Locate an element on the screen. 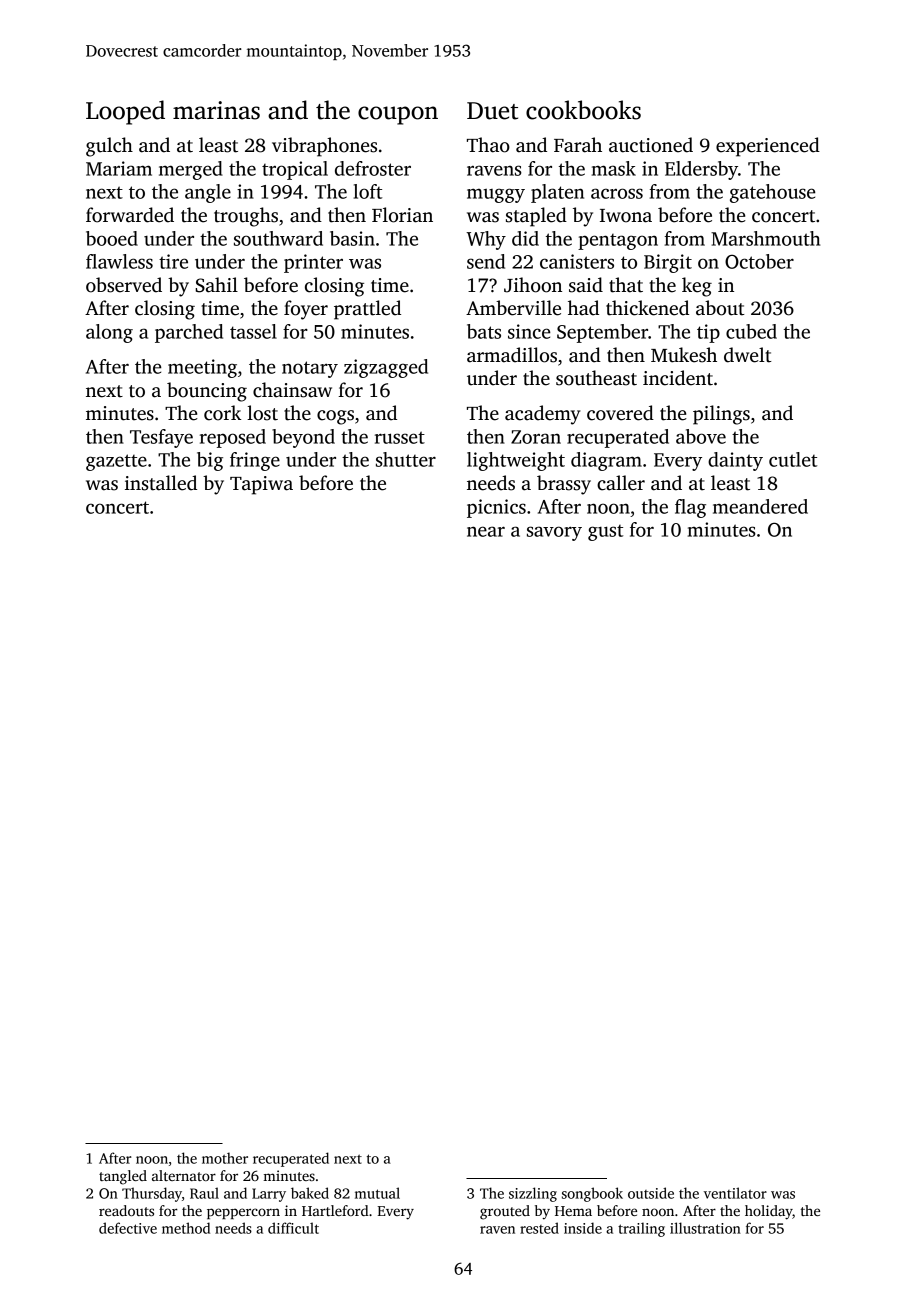 The image size is (908, 1316). coupon is located at coordinates (398, 115).
